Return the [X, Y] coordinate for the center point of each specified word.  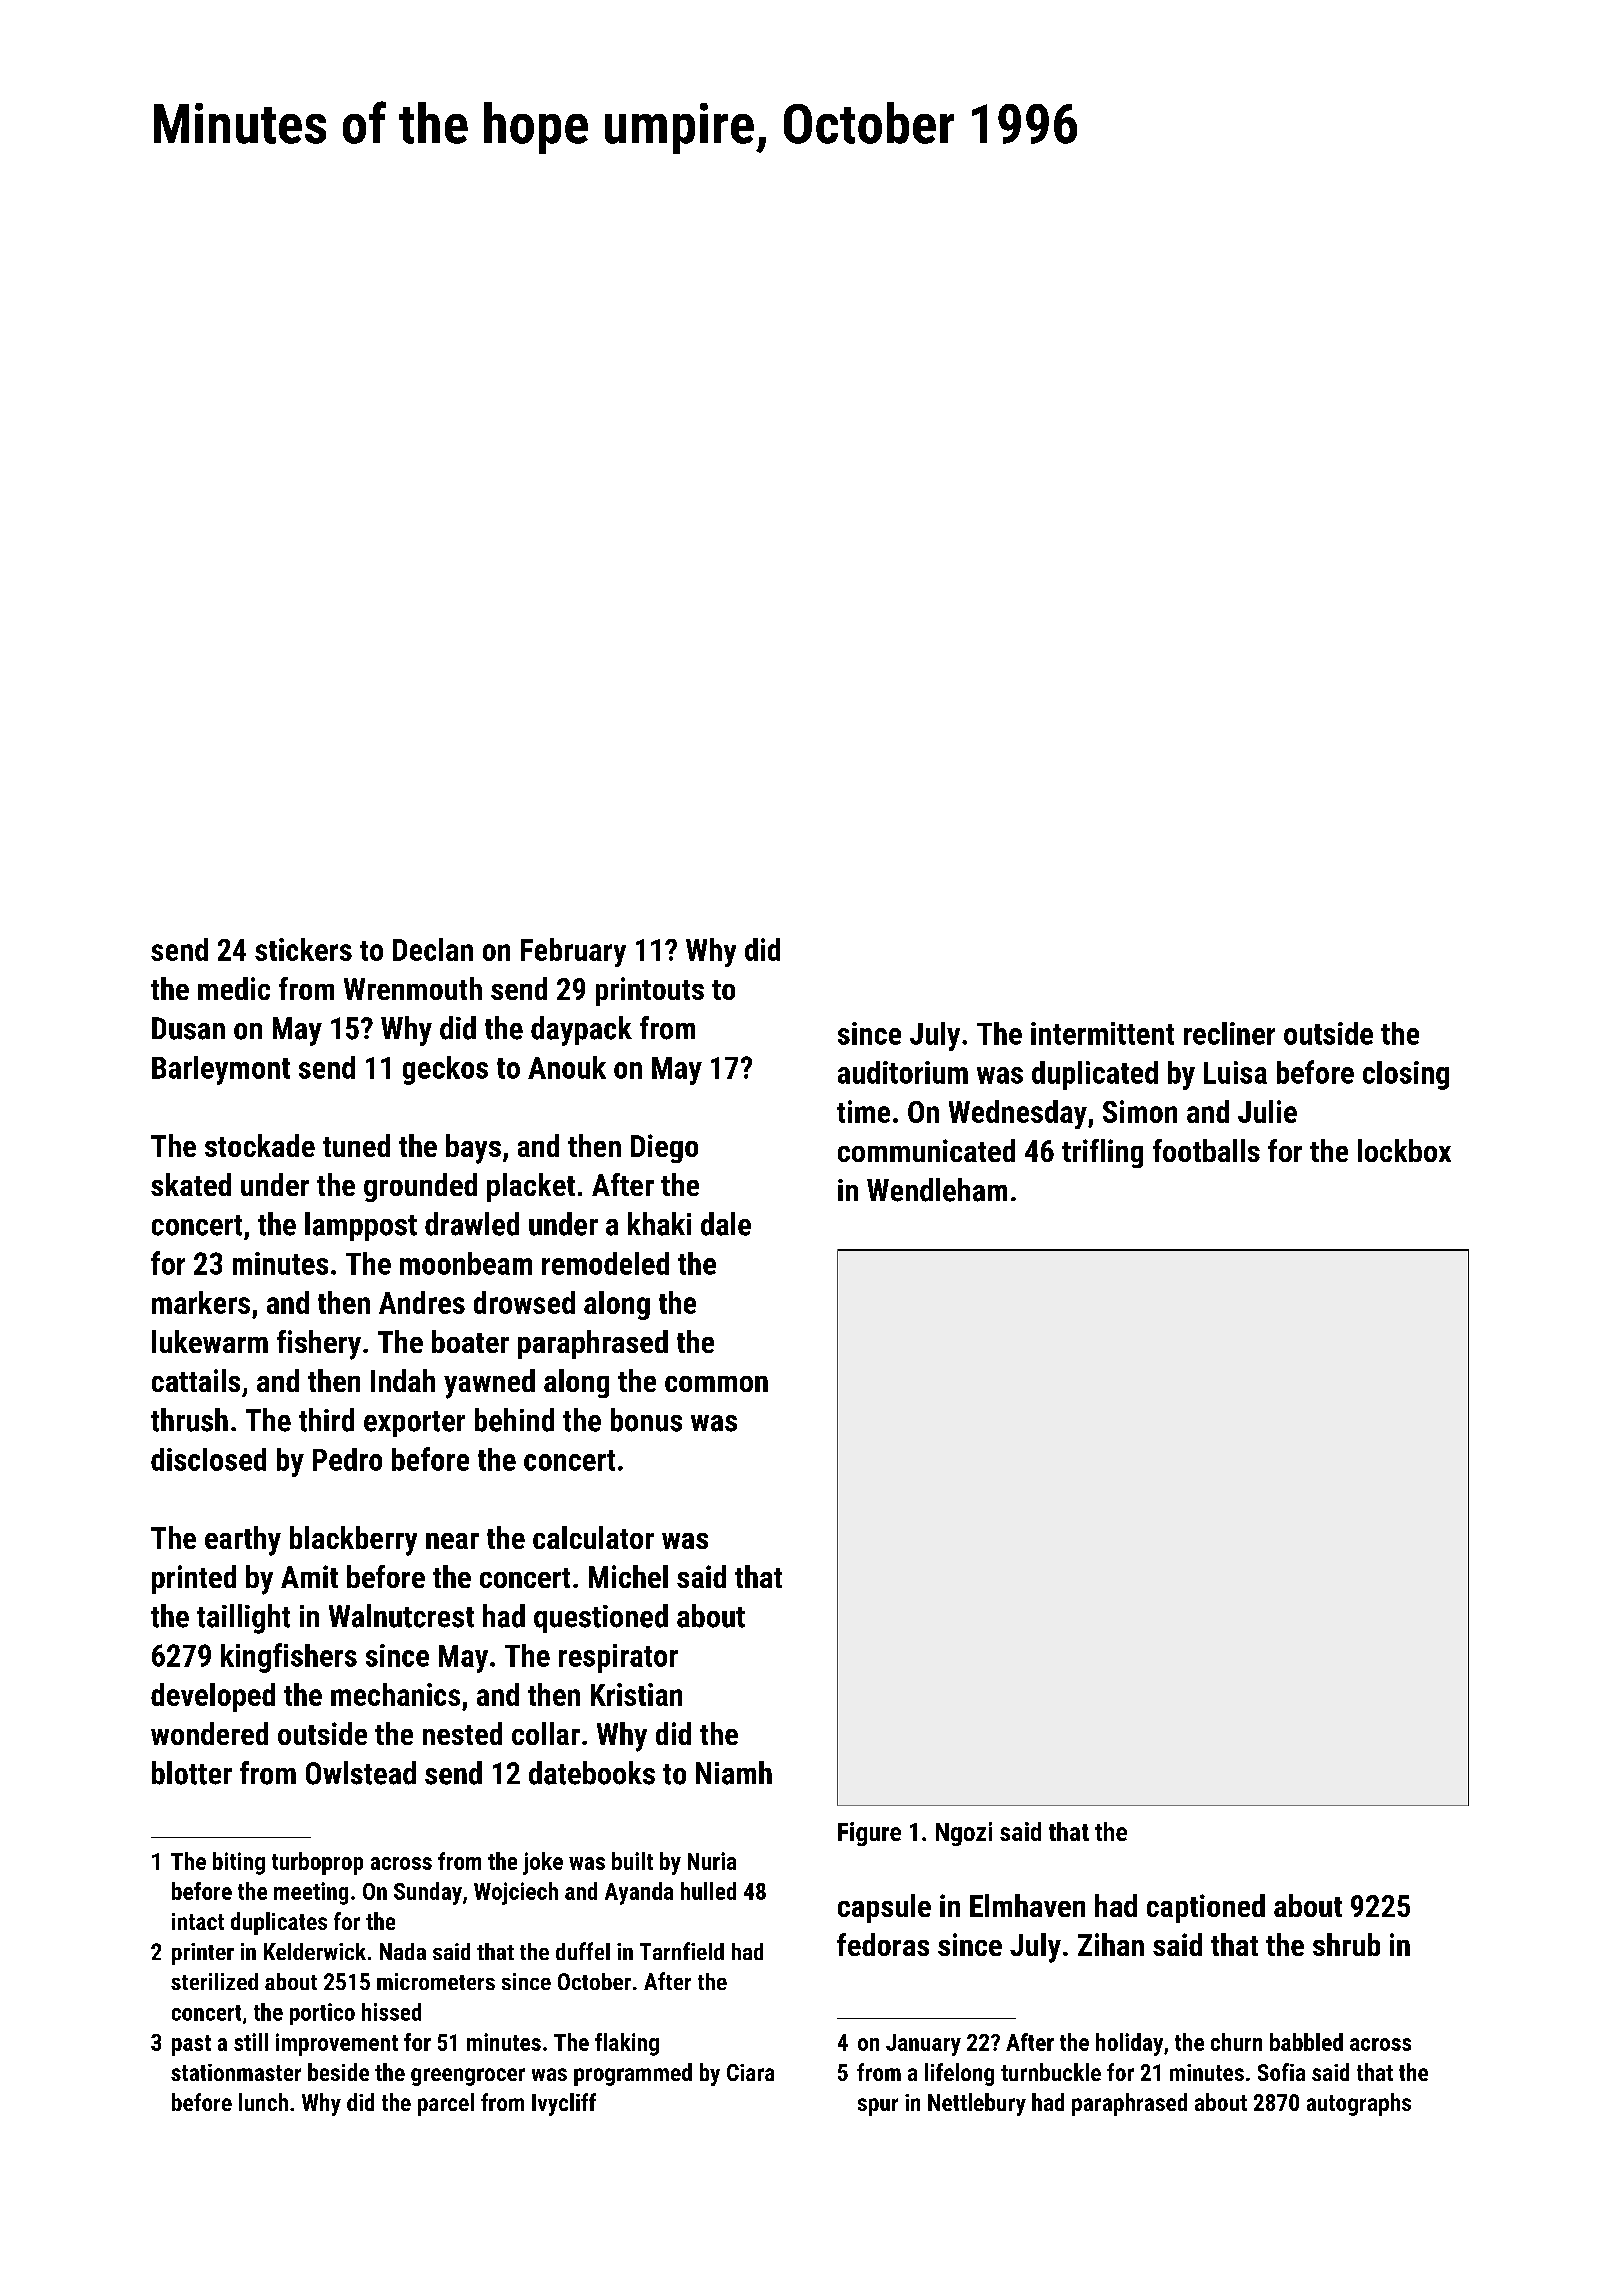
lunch [263, 2102]
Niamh [734, 1773]
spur [878, 2107]
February [573, 952]
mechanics [395, 1694]
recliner [1229, 1033]
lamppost [361, 1226]
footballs [1206, 1150]
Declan [433, 949]
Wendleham [937, 1190]
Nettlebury [977, 2104]
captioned [1206, 1908]
